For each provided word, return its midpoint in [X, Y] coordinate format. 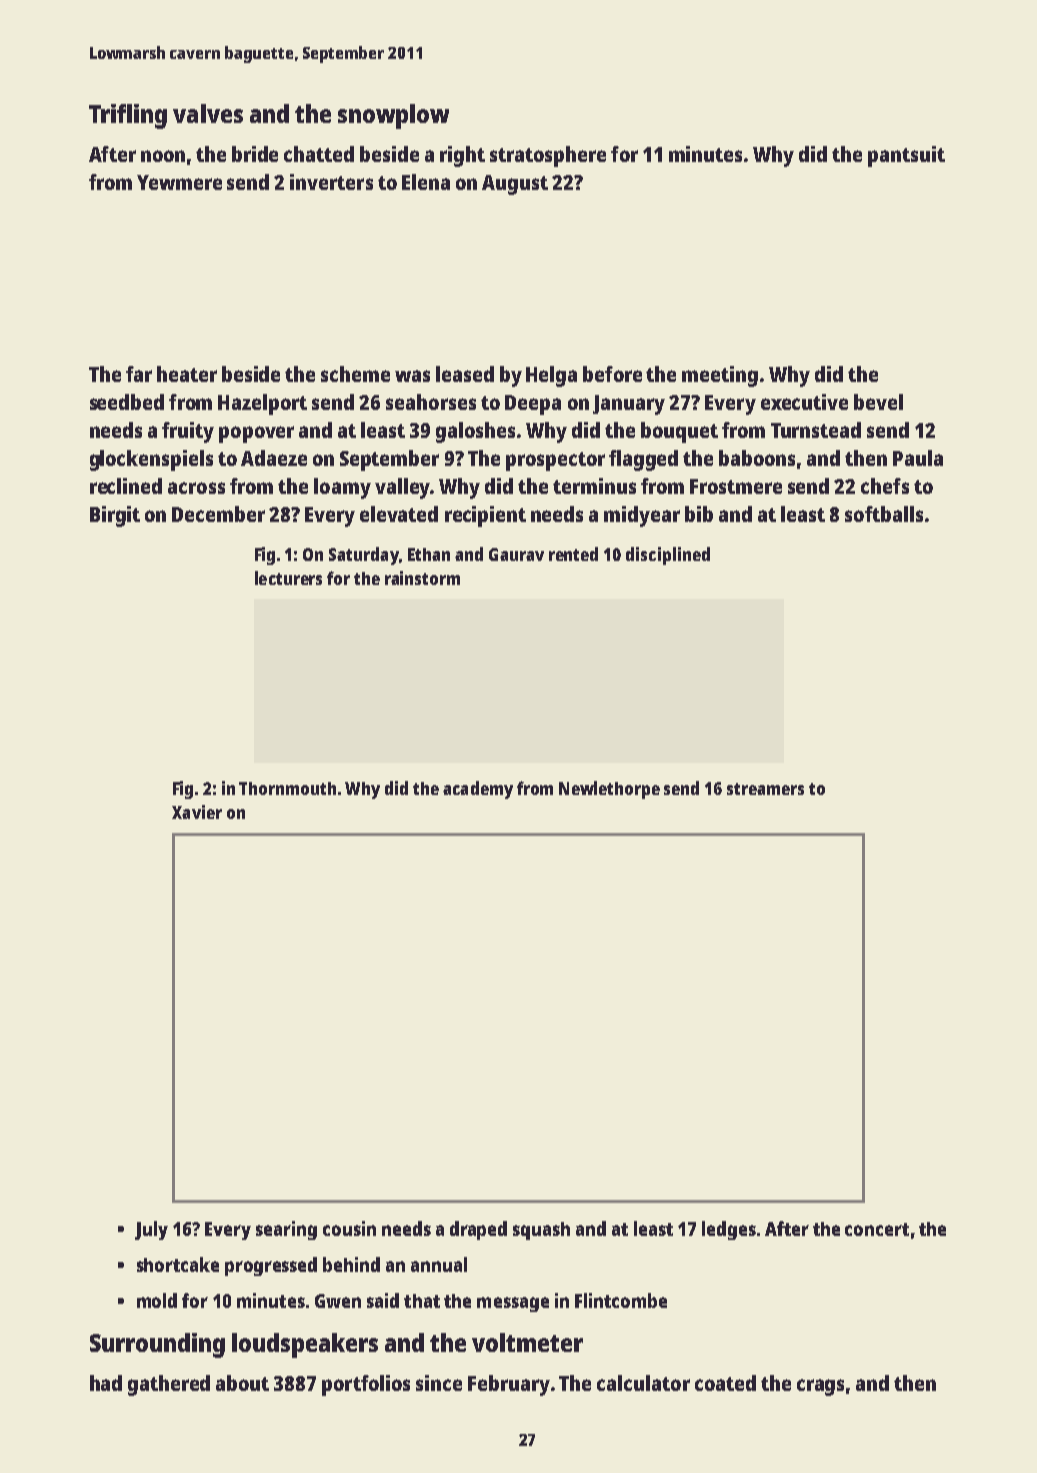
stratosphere [548, 156]
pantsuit [906, 156]
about [242, 1383]
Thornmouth [287, 788]
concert [877, 1229]
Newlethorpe [609, 790]
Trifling [128, 116]
